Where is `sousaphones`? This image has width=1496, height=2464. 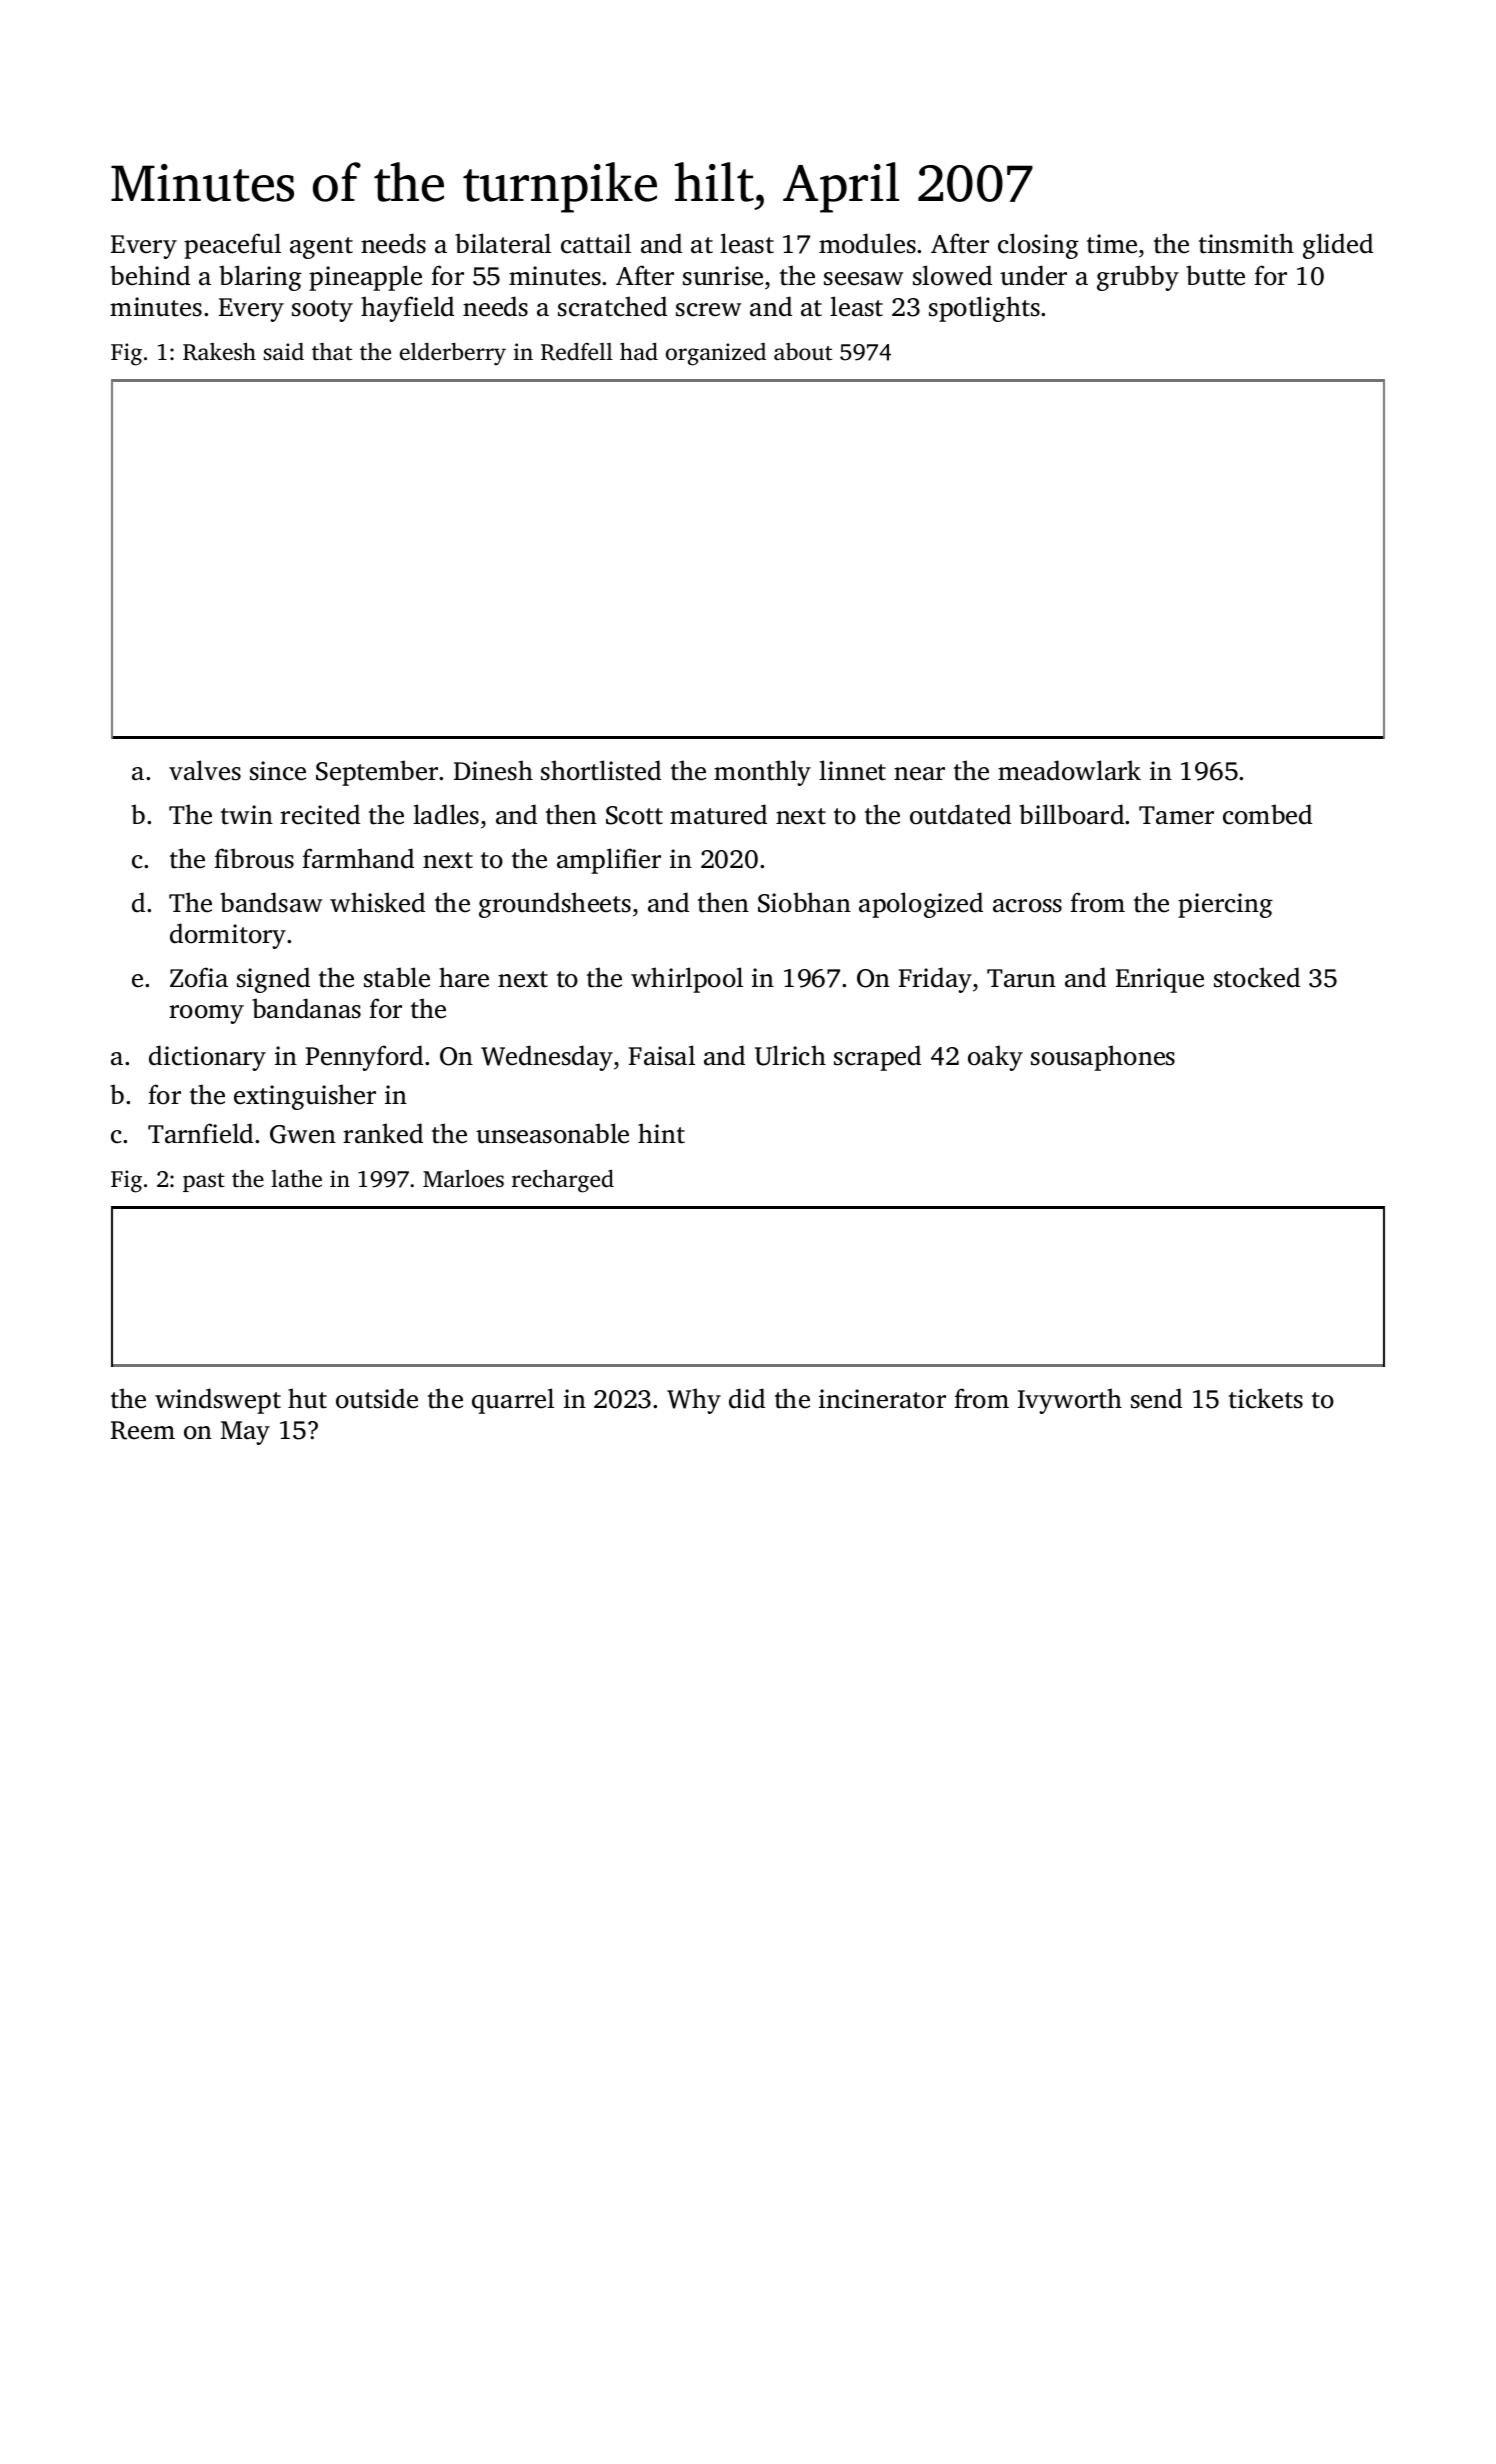 sousaphones is located at coordinates (1103, 1058).
